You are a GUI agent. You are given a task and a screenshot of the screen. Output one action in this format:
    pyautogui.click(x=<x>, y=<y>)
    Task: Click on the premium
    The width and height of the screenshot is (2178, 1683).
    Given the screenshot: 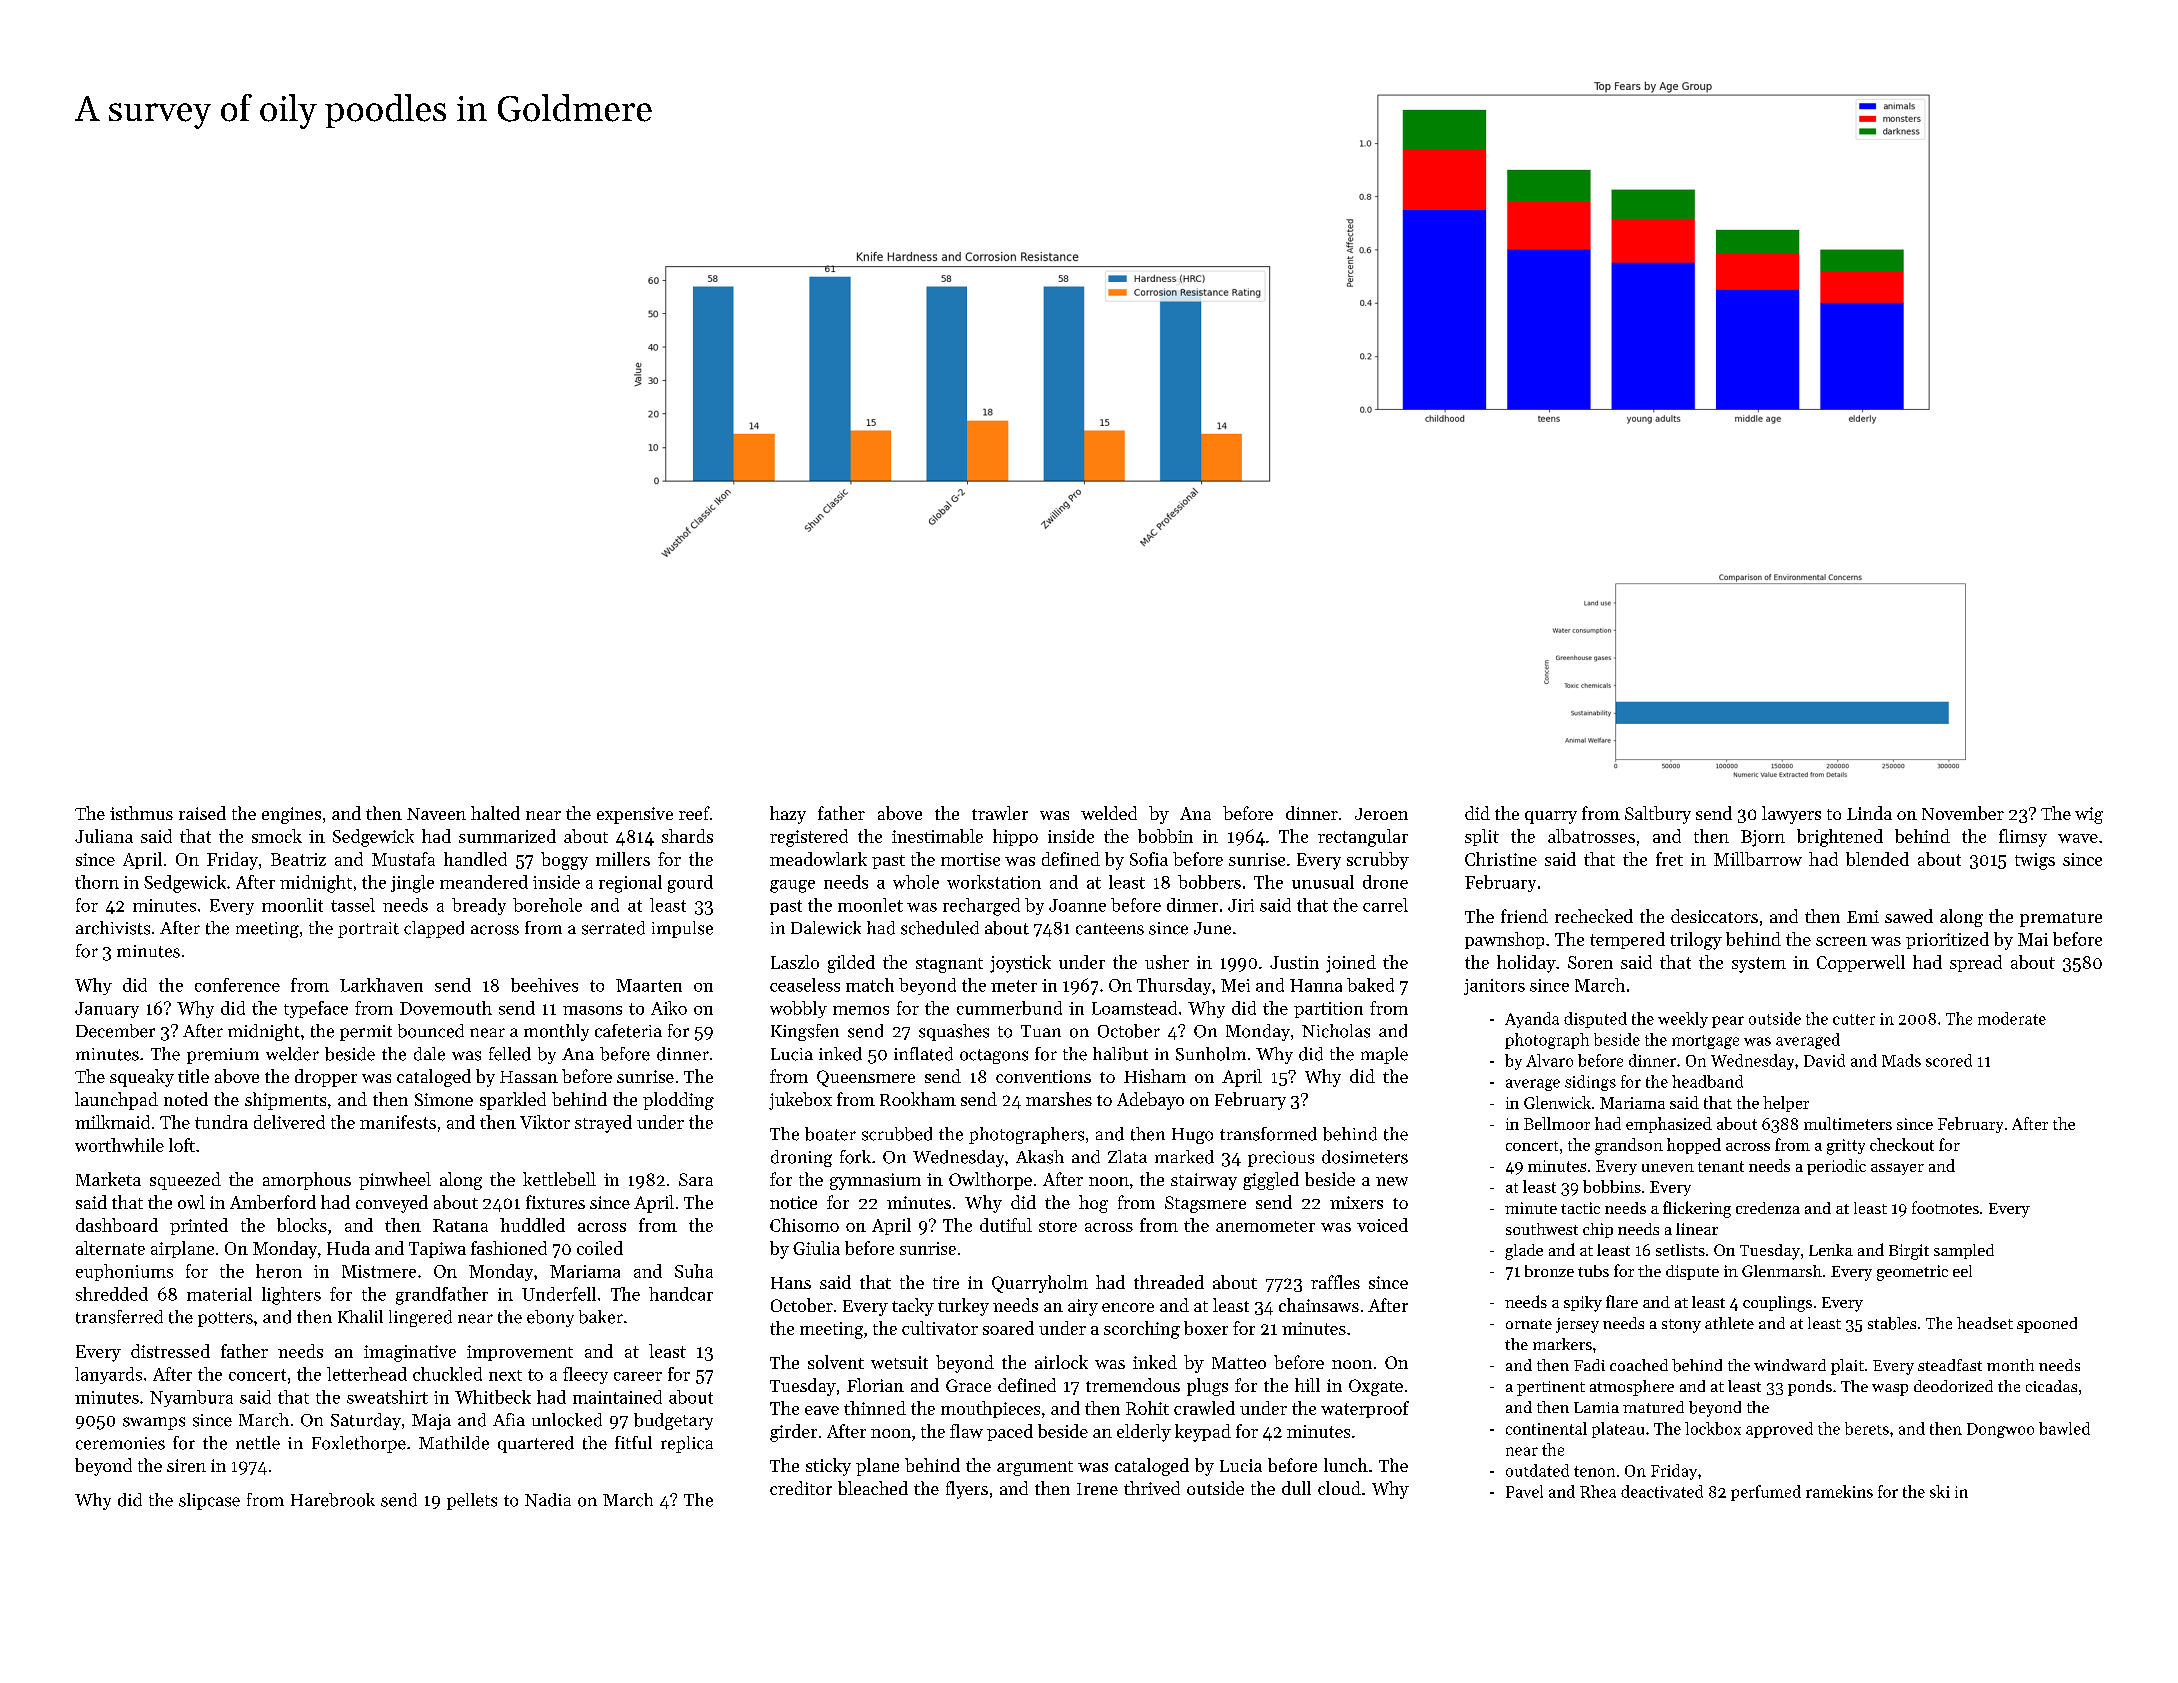 What is the action you would take?
    pyautogui.click(x=223, y=1056)
